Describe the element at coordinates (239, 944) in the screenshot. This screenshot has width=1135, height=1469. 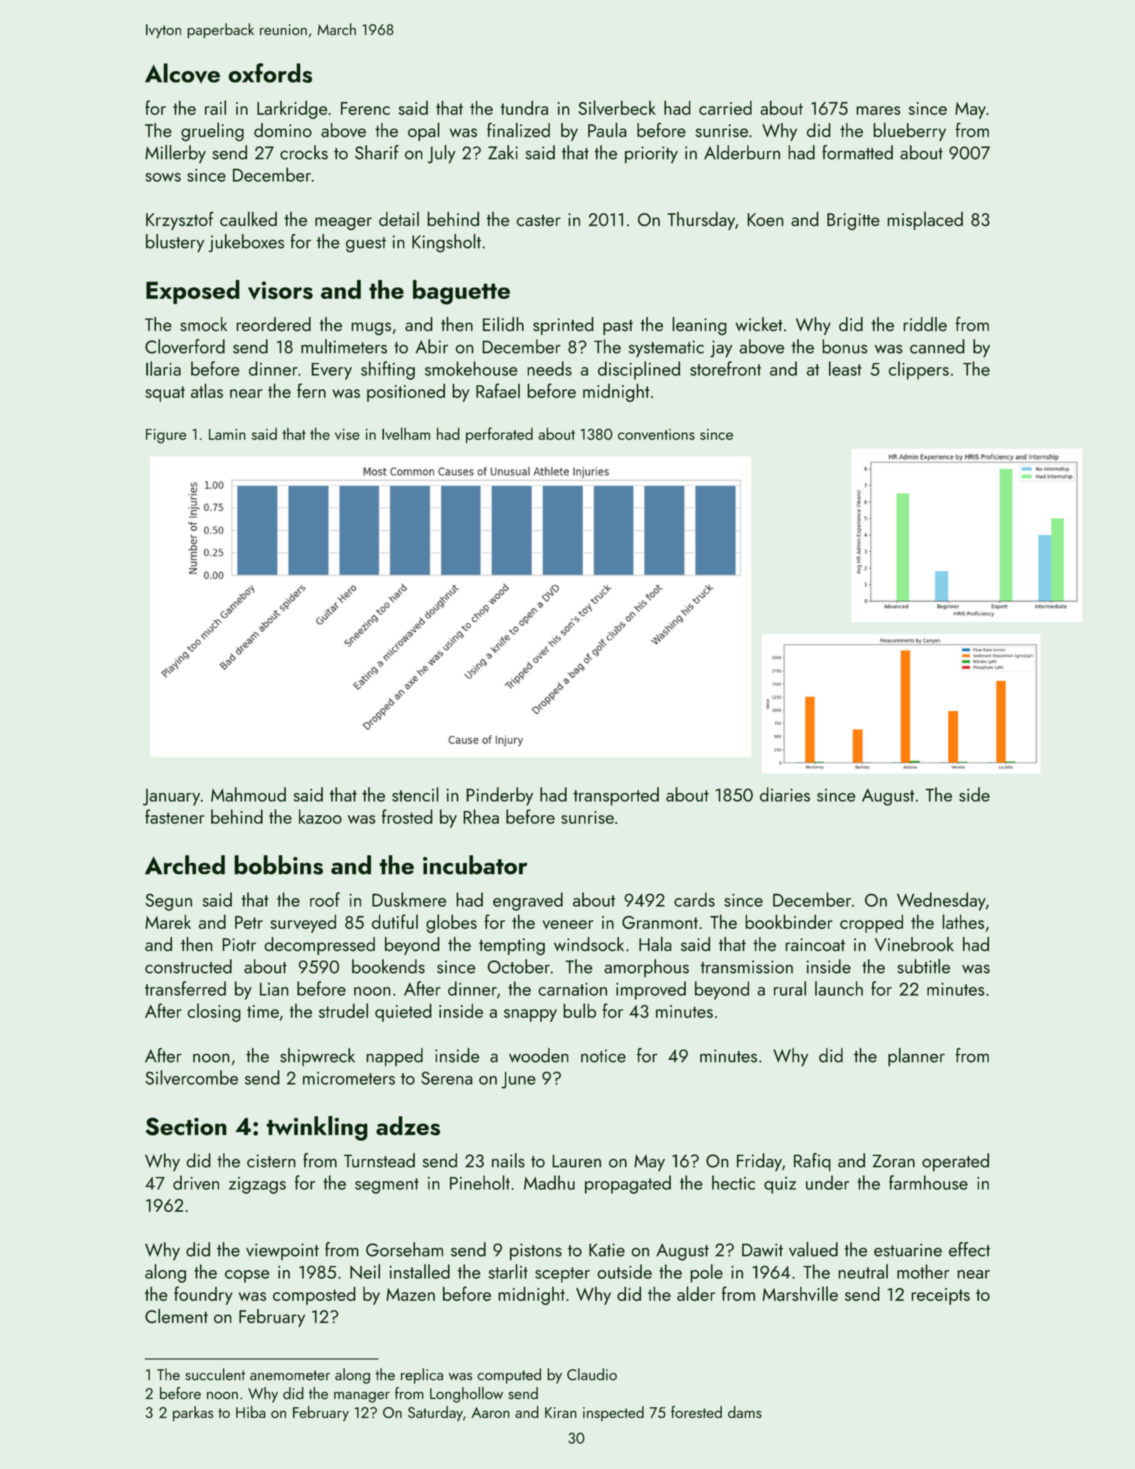
I see `Piotr` at that location.
